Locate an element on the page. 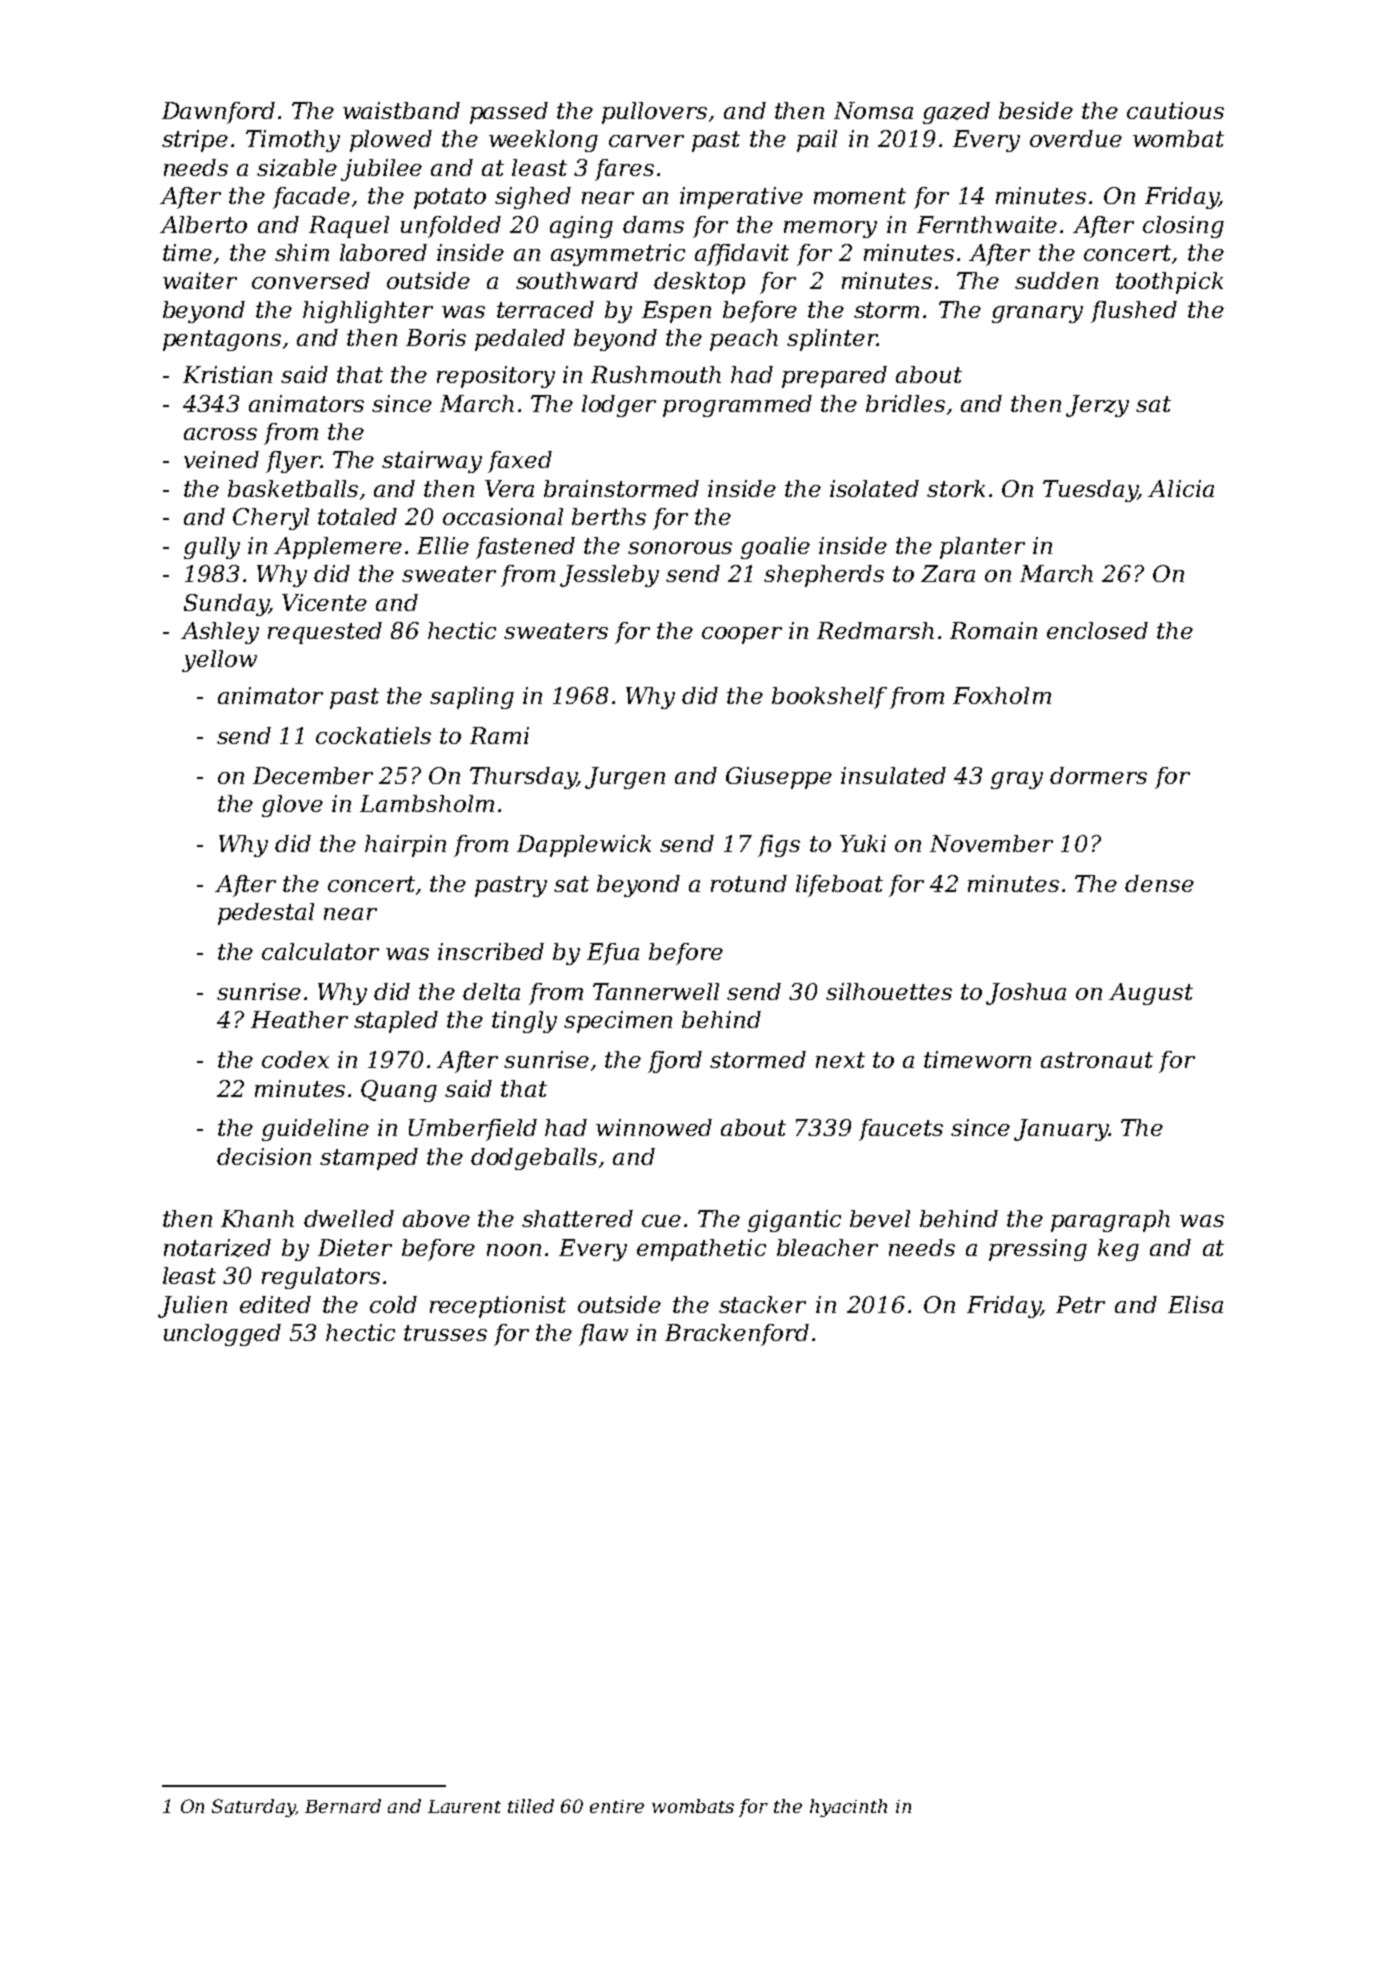  Petr is located at coordinates (1080, 1304).
